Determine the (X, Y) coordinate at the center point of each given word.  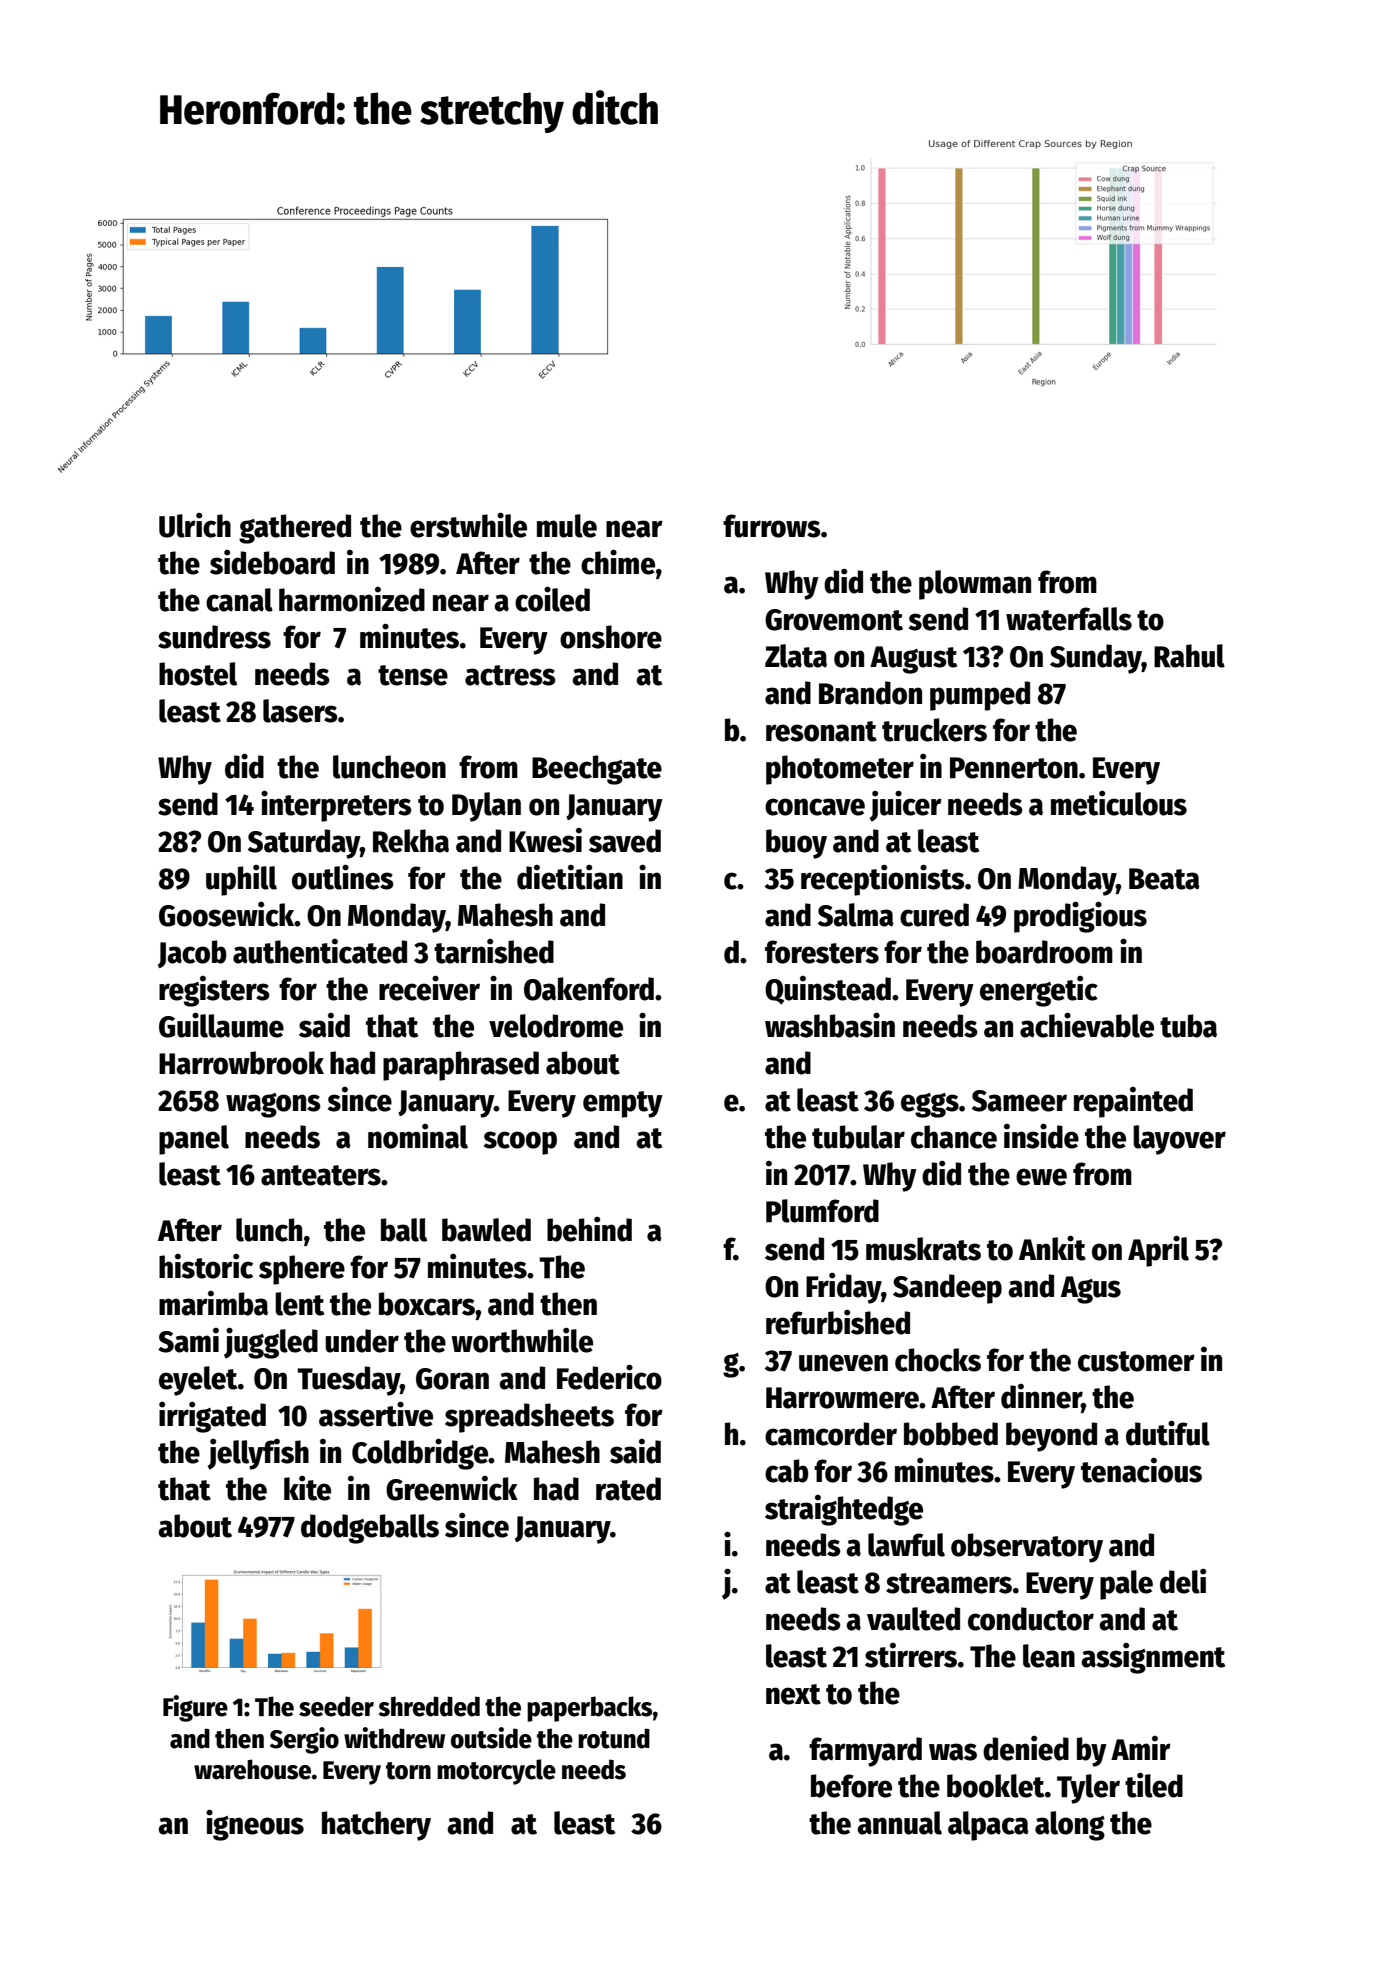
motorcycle (496, 1772)
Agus (1091, 1290)
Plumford (822, 1211)
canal (239, 600)
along (1070, 1826)
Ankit (1052, 1248)
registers (214, 991)
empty (623, 1104)
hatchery (376, 1826)
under (362, 1341)
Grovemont (834, 620)
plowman (975, 585)
